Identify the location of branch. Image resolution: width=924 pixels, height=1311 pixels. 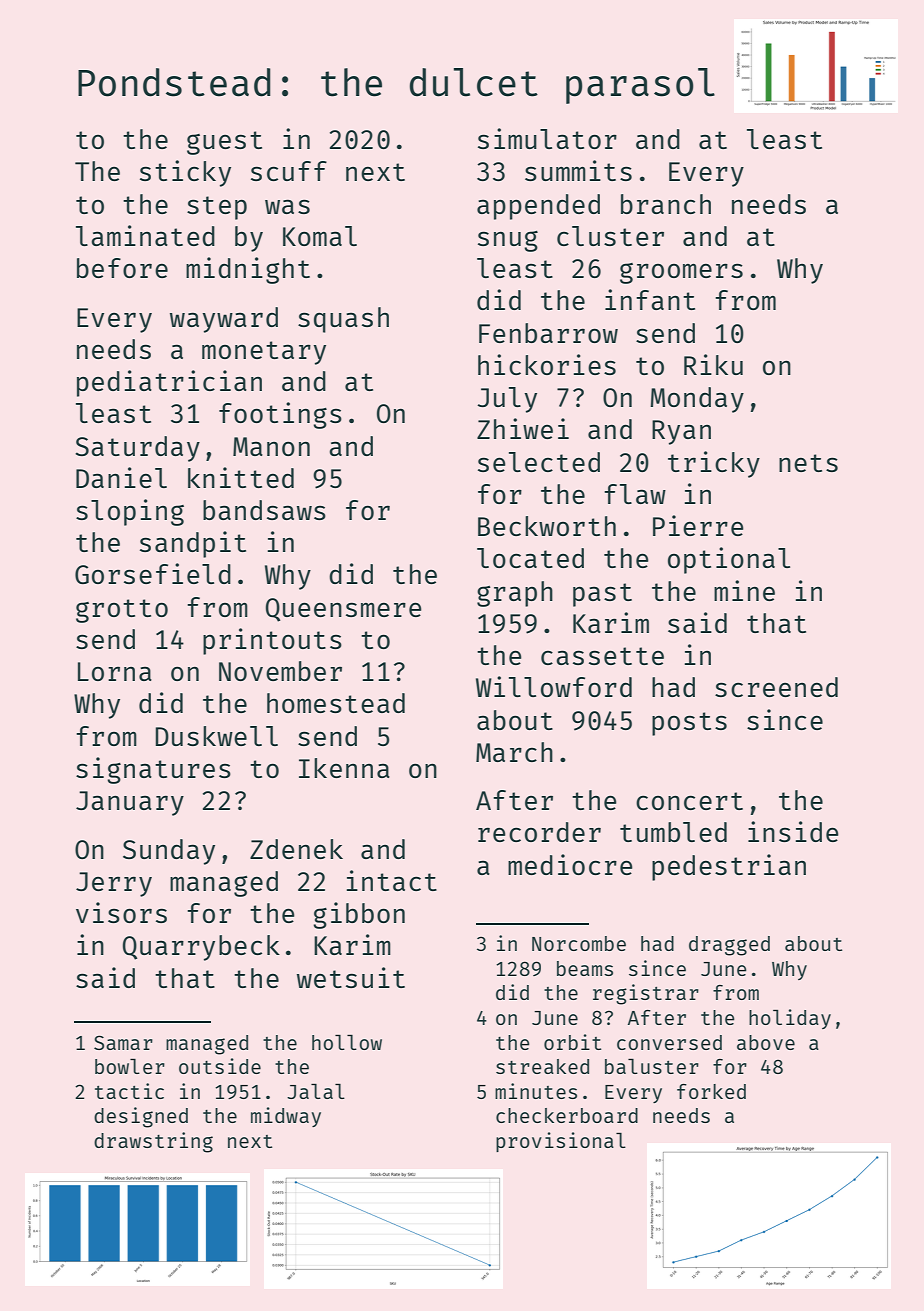
(666, 204).
